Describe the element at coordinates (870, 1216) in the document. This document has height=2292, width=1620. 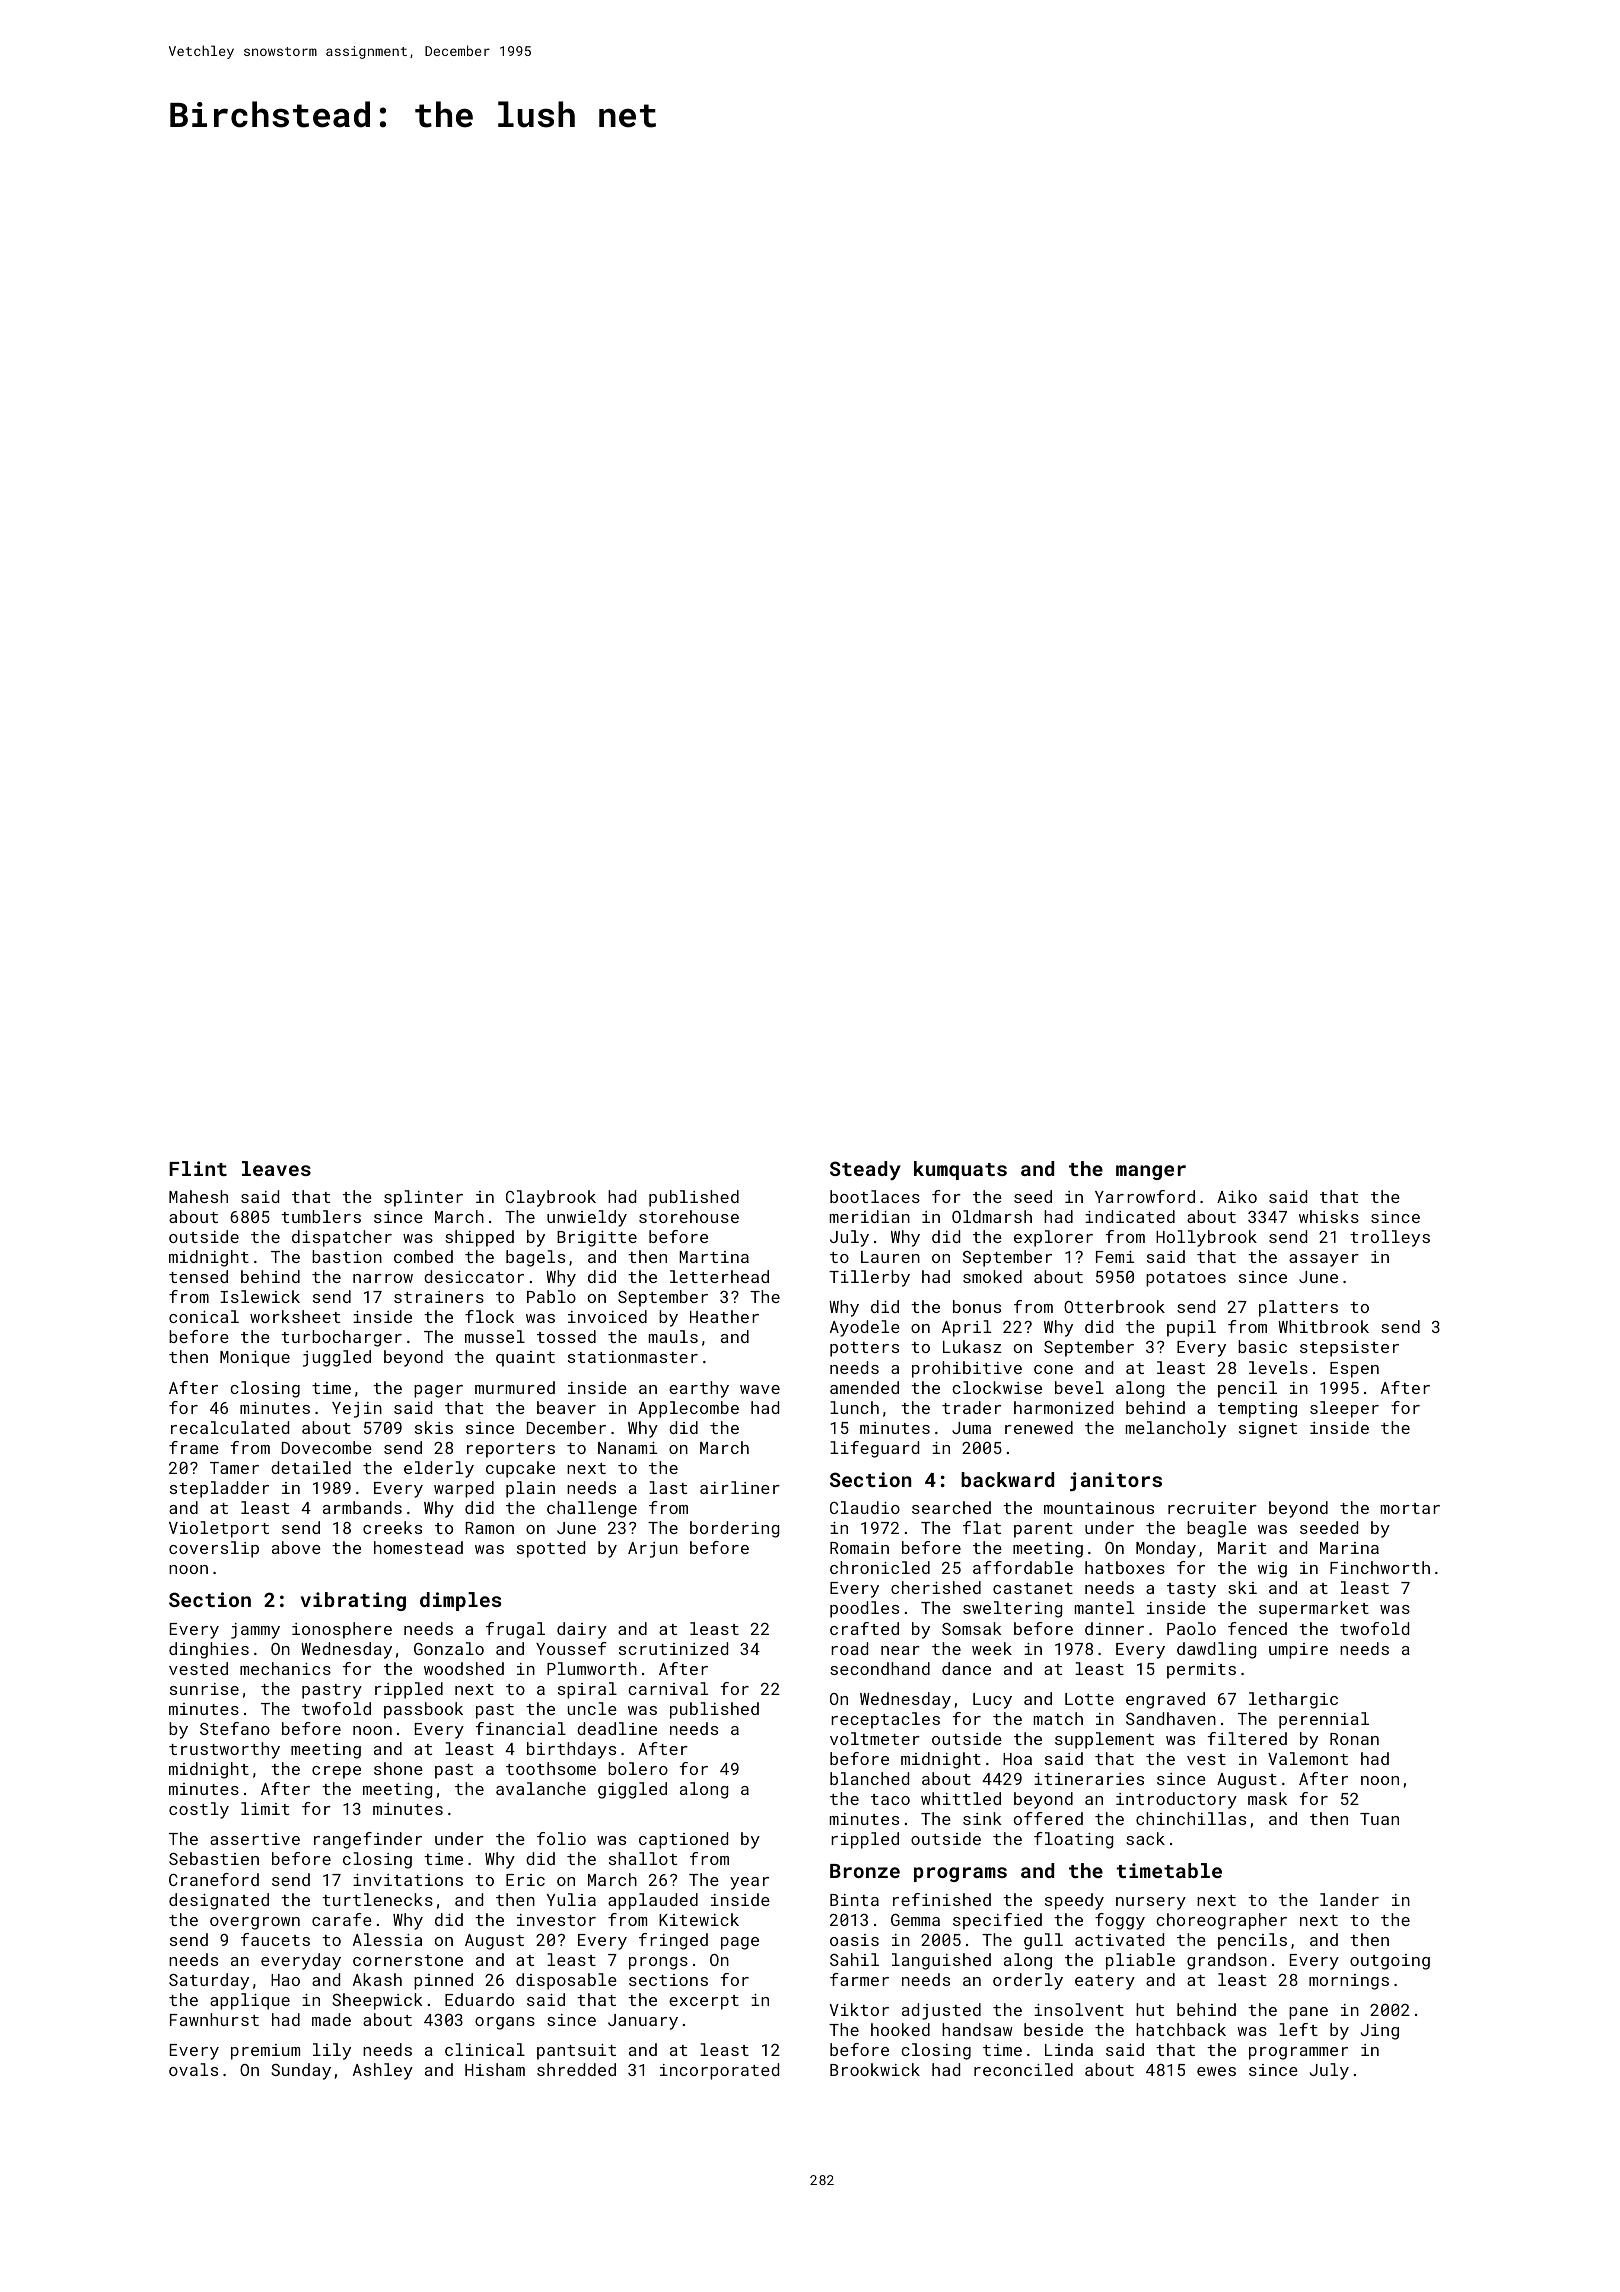
I see `meridian` at that location.
